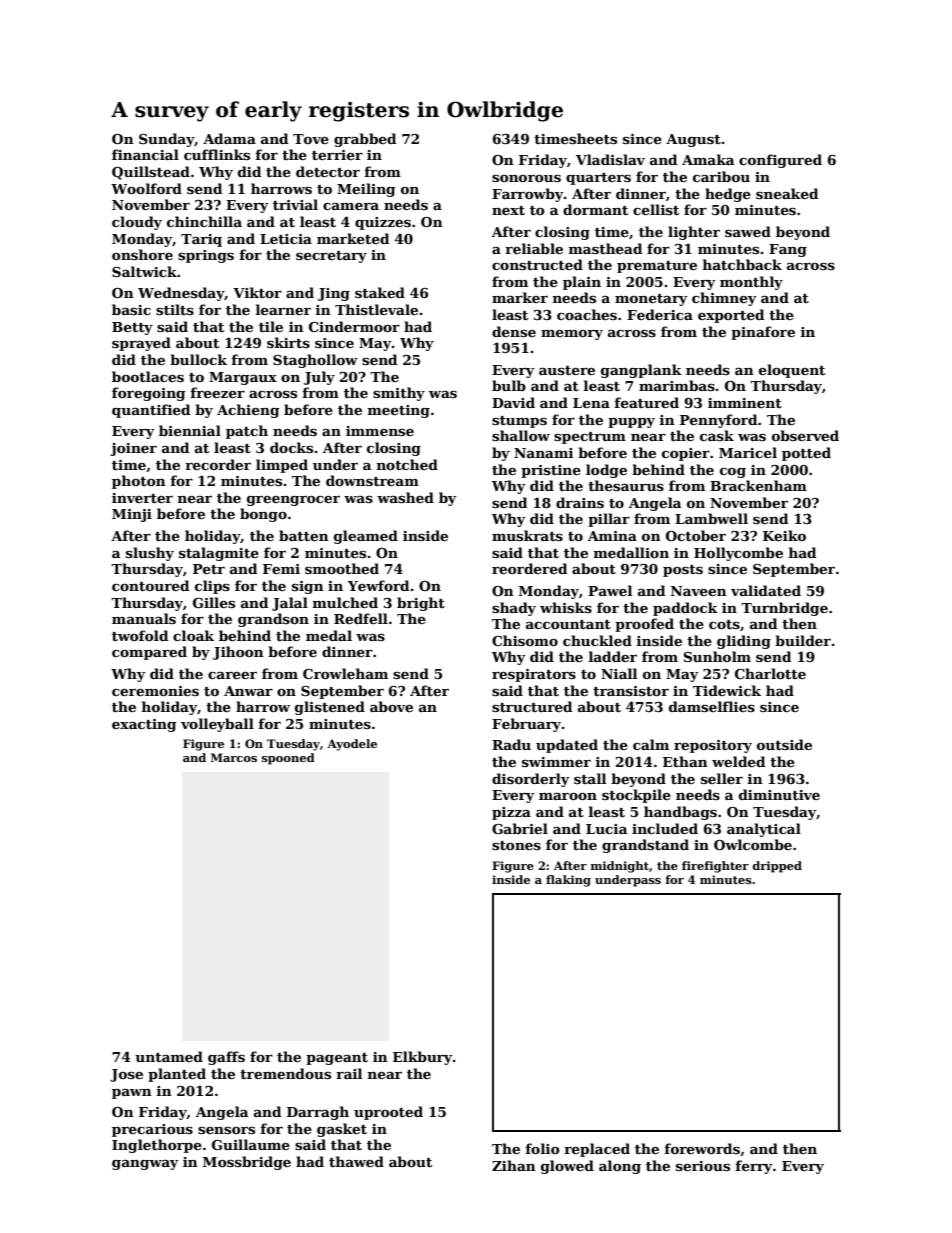 The image size is (952, 1233). I want to click on ceremonies, so click(155, 691).
